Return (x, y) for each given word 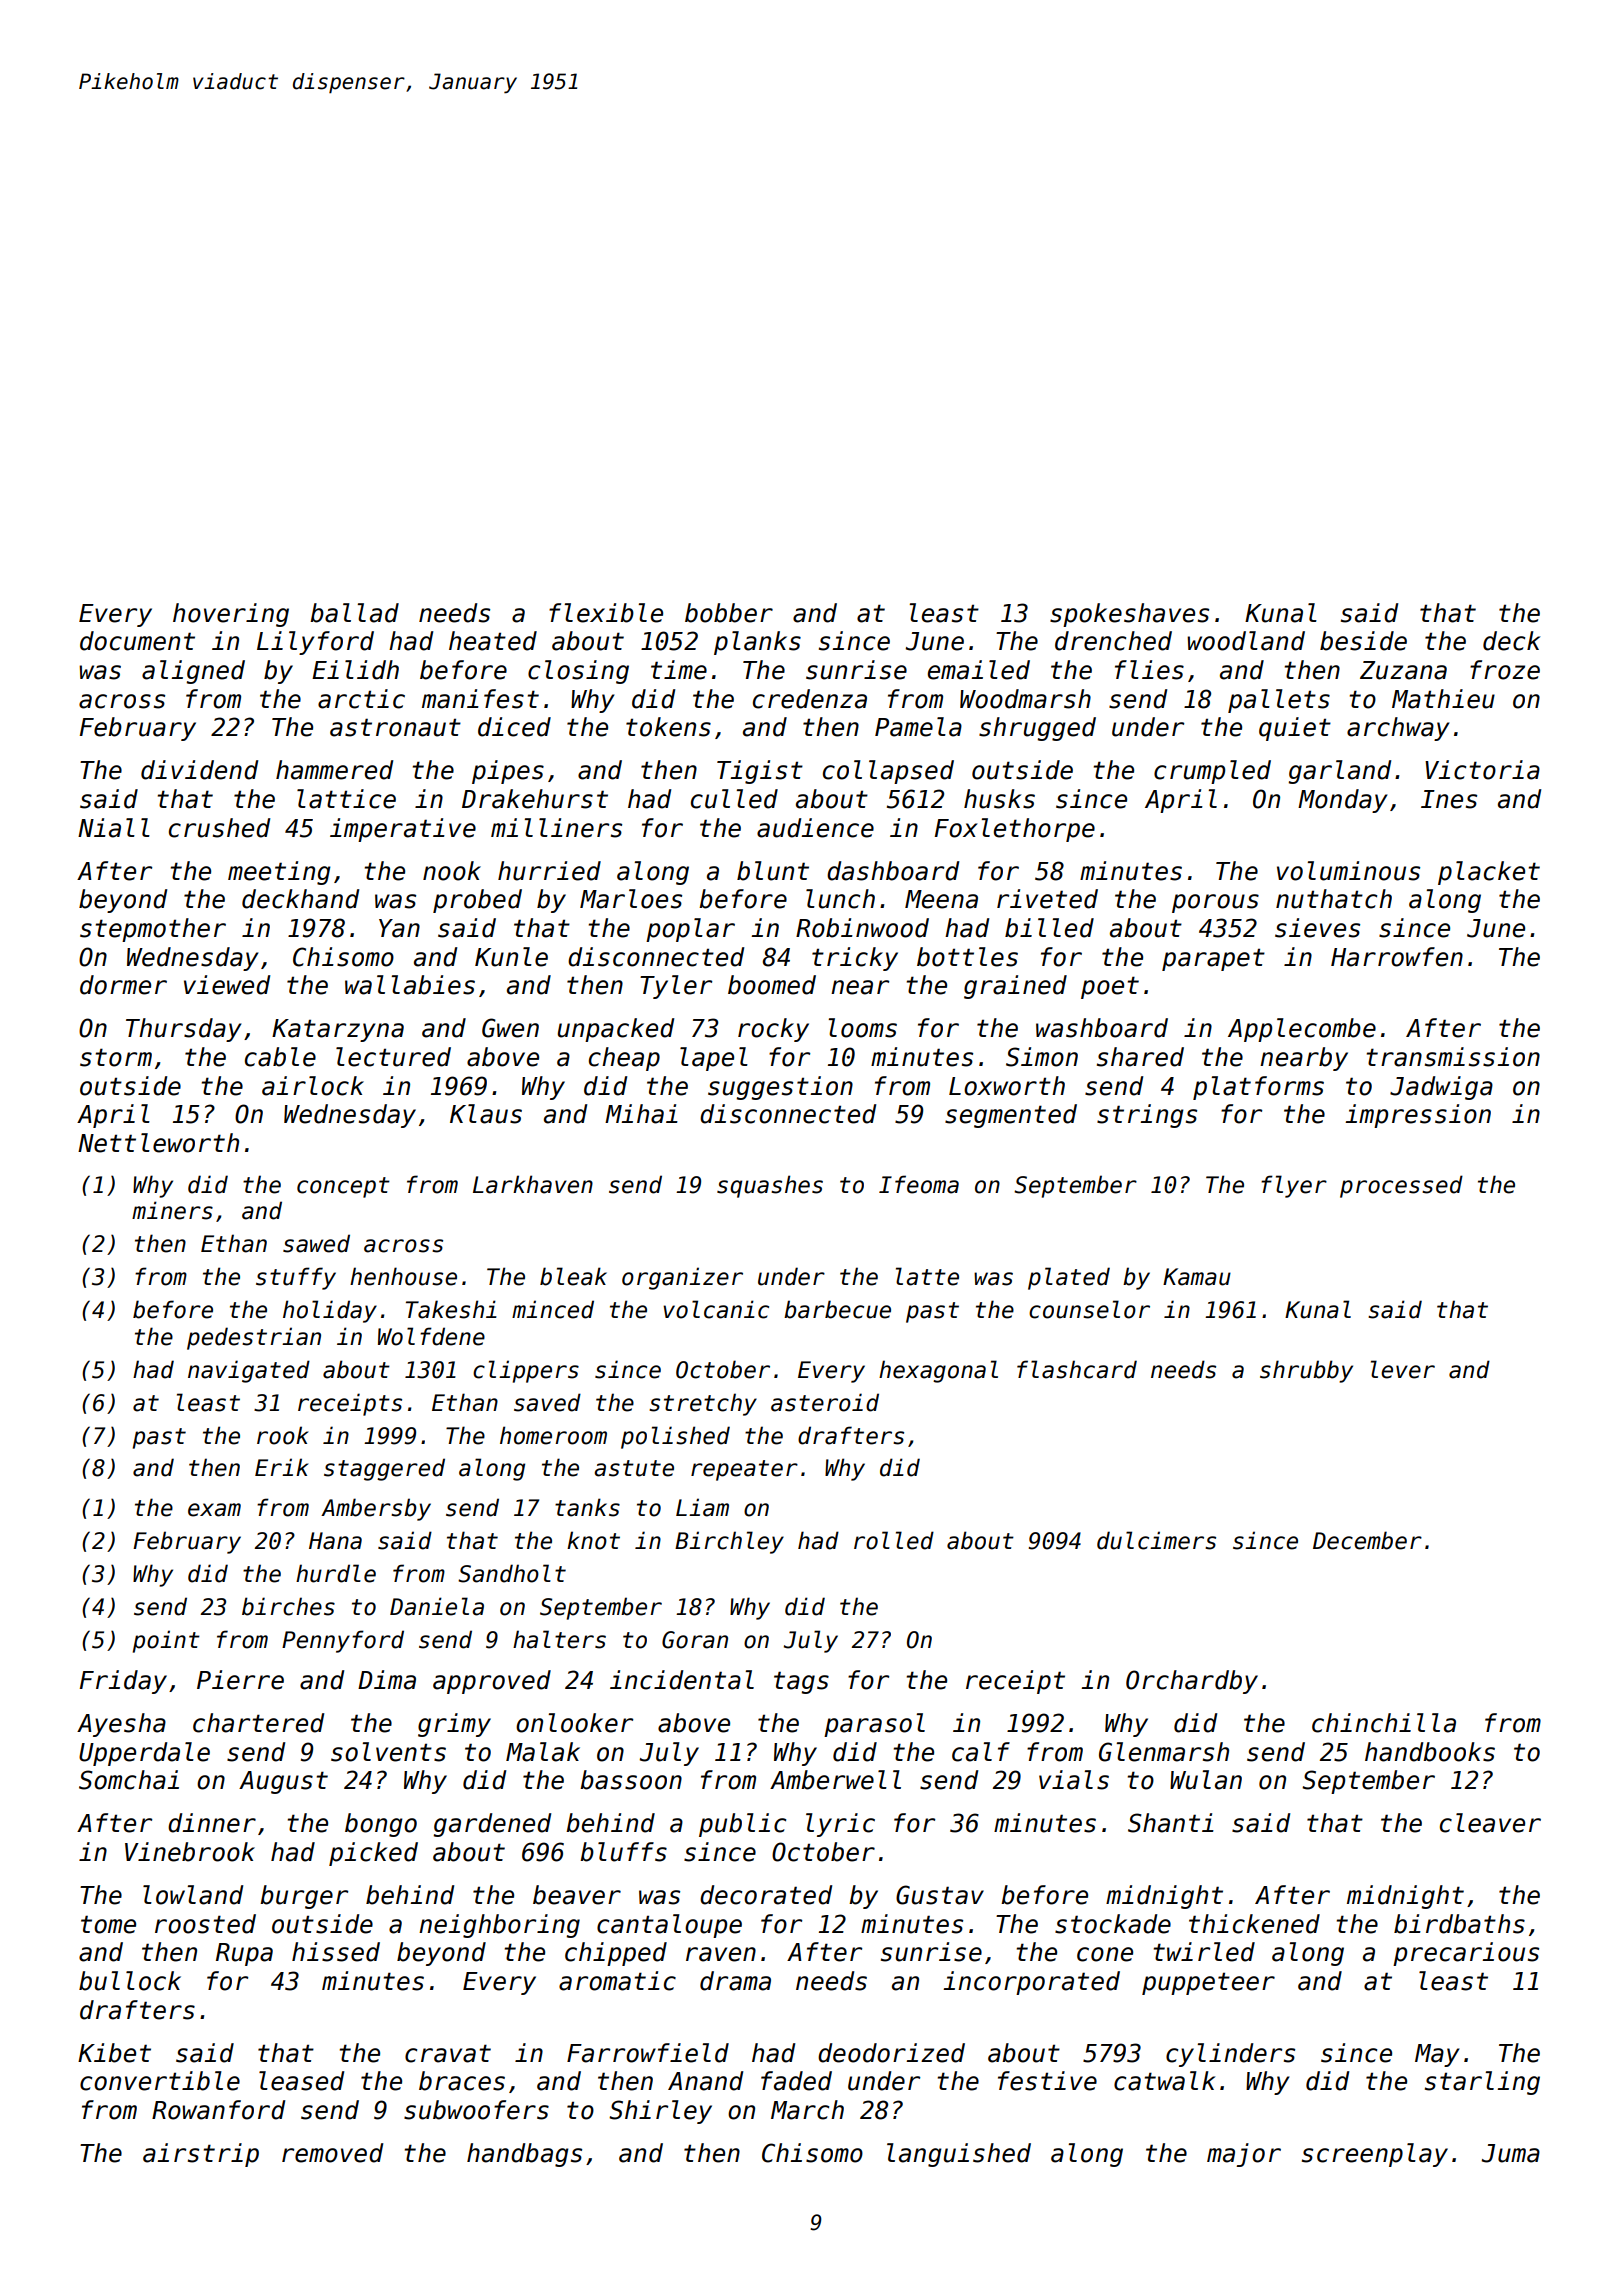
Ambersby (376, 1509)
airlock (313, 1086)
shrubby (1306, 1371)
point (166, 1641)
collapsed (888, 772)
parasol (874, 1725)
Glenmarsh (1164, 1752)
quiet (1295, 729)
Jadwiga (1441, 1088)
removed (332, 2153)
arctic (361, 699)
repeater (744, 1470)
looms (862, 1028)
